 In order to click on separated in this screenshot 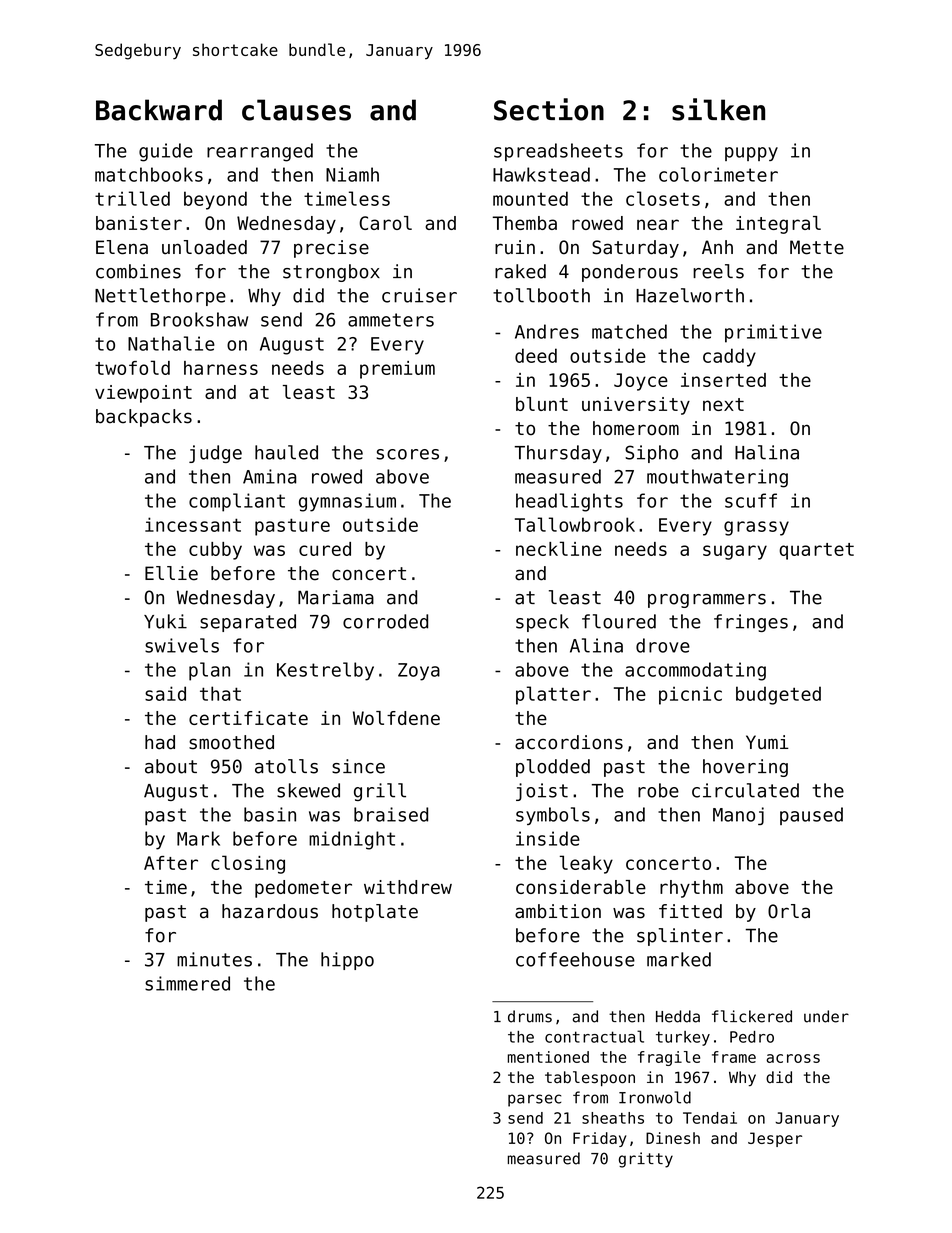, I will do `click(248, 623)`.
